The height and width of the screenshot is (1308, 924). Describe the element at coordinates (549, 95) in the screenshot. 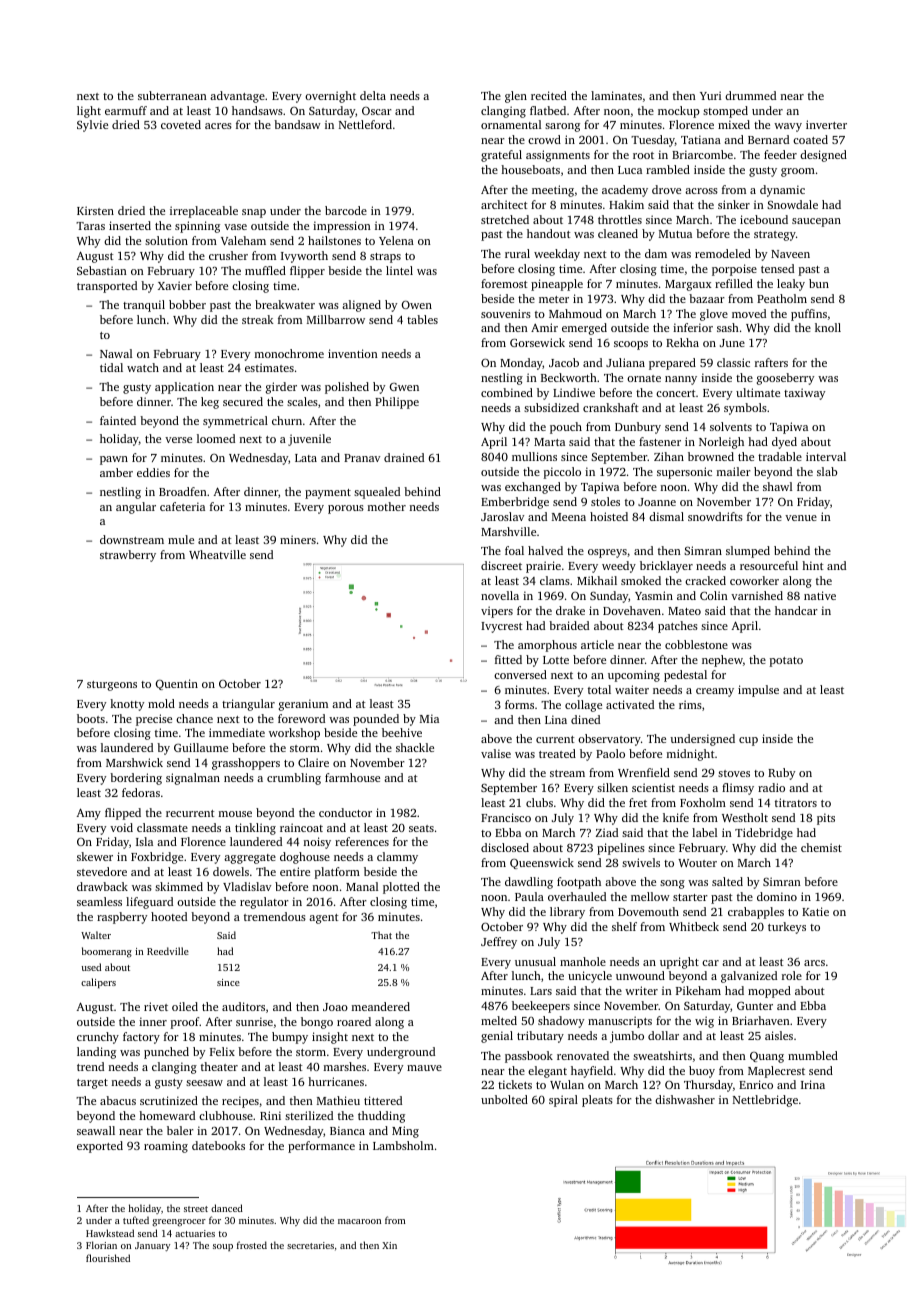

I see `recited` at that location.
